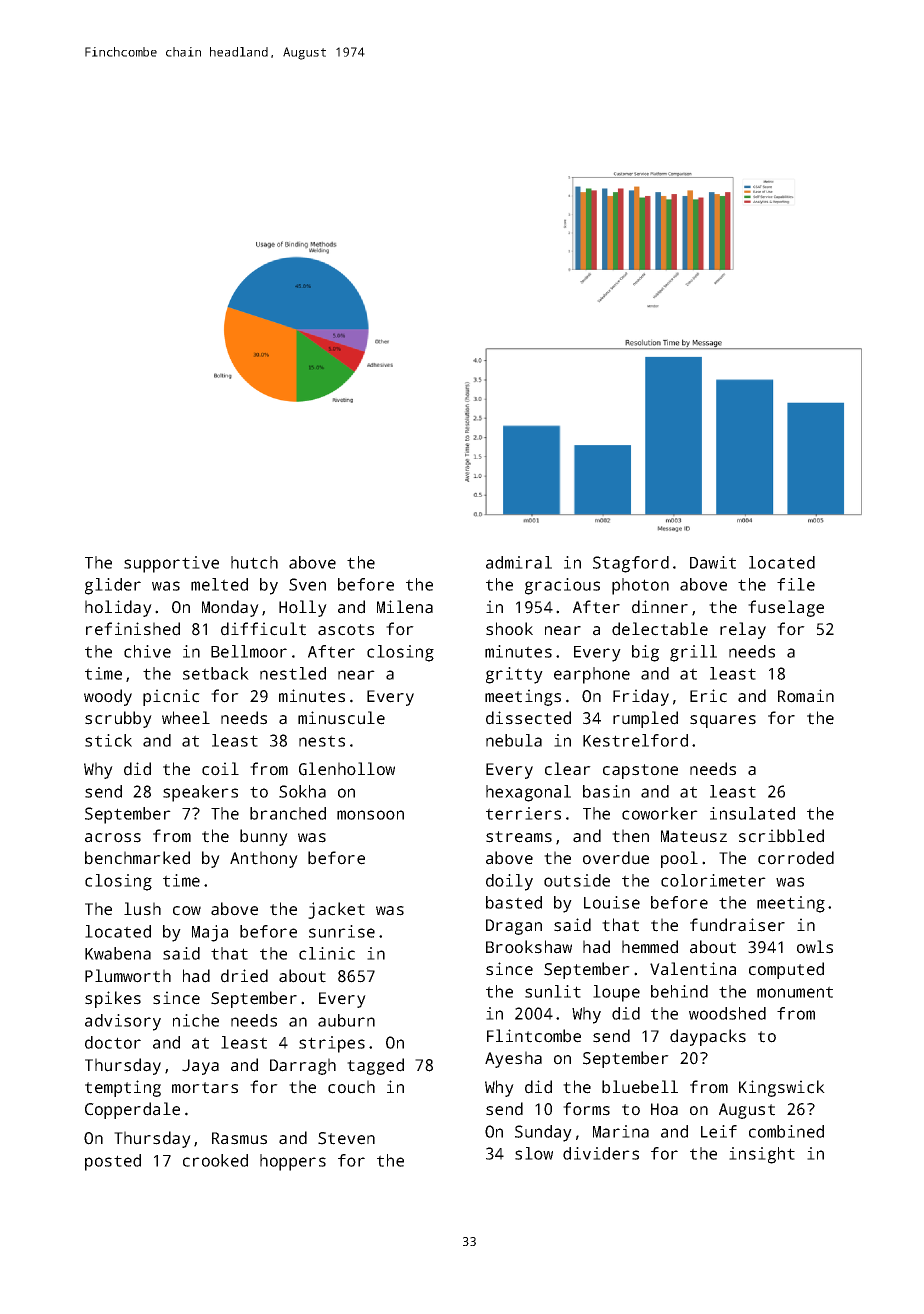 This screenshot has height=1314, width=924. I want to click on shook, so click(509, 629).
